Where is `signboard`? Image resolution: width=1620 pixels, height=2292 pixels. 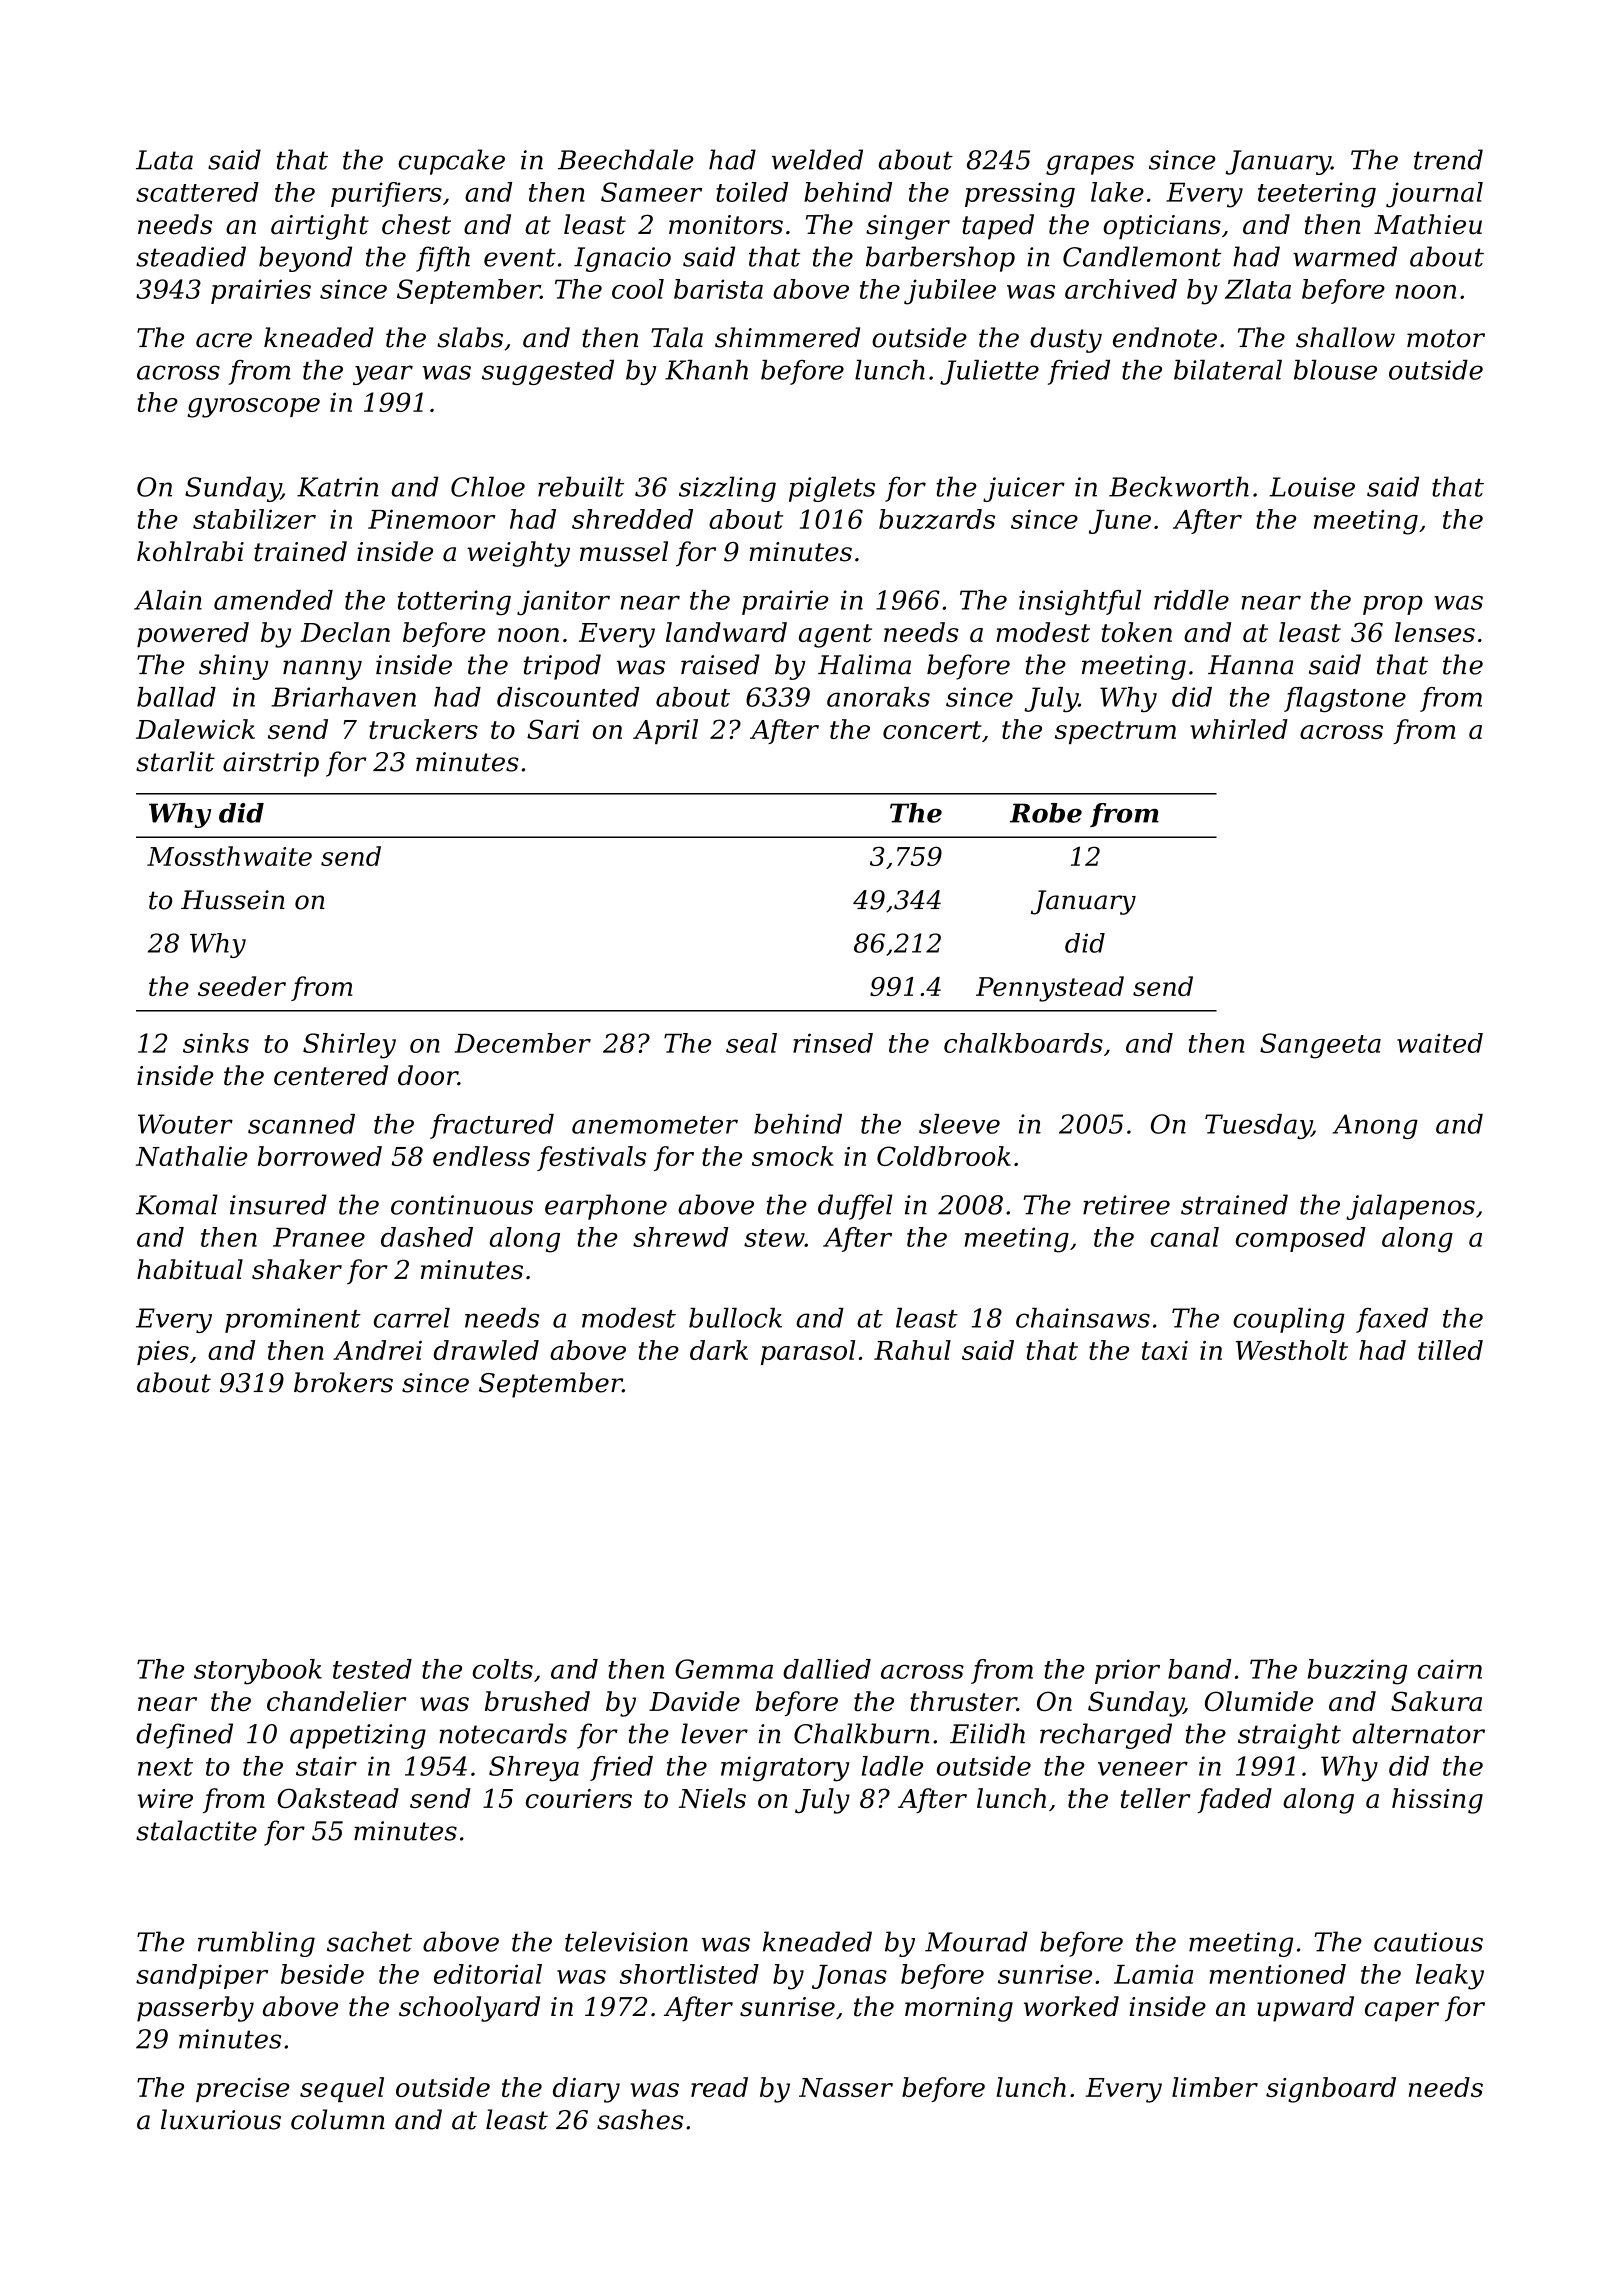 signboard is located at coordinates (1331, 2090).
